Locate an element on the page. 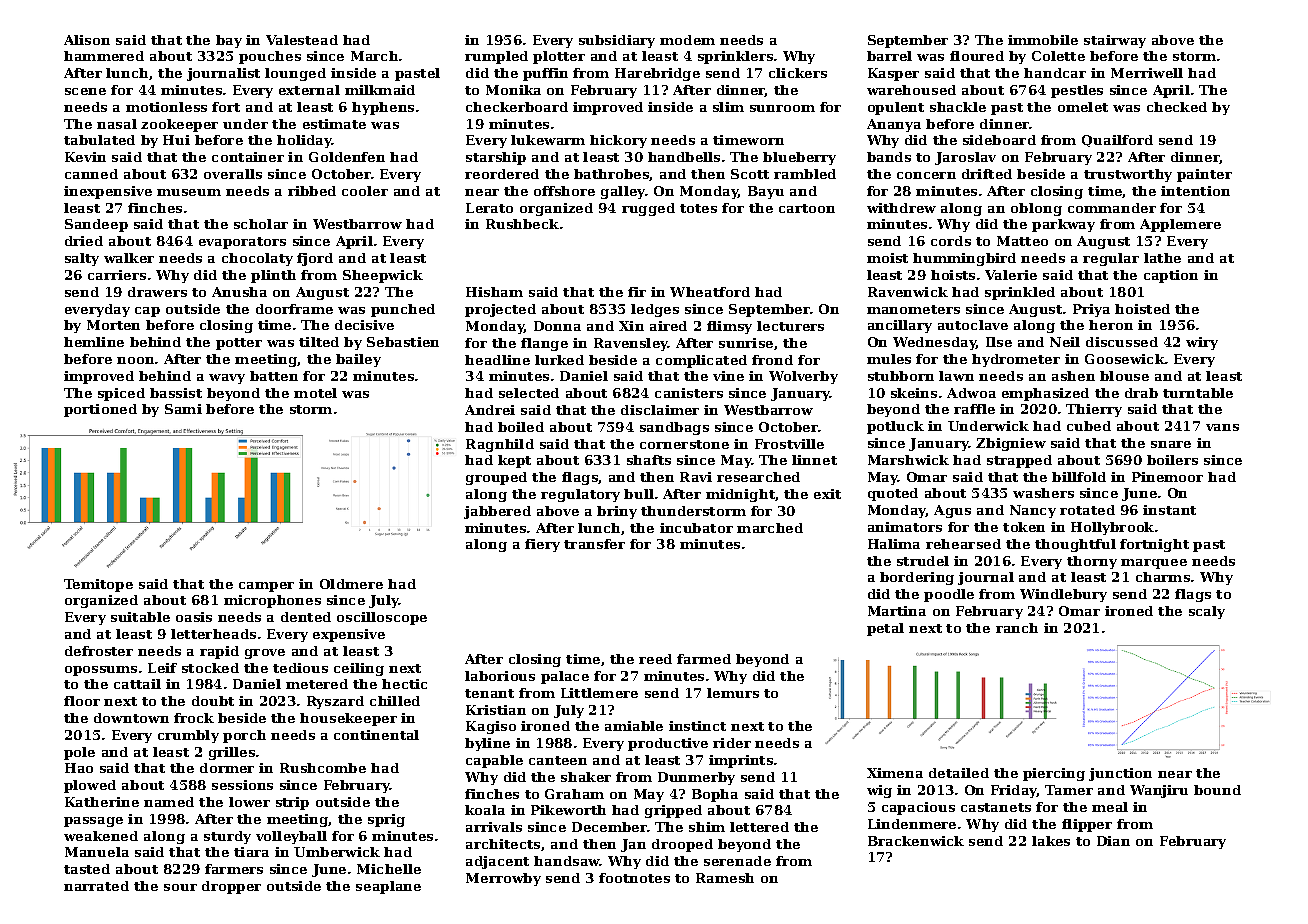 The height and width of the document is (924, 1308). motel is located at coordinates (315, 393).
